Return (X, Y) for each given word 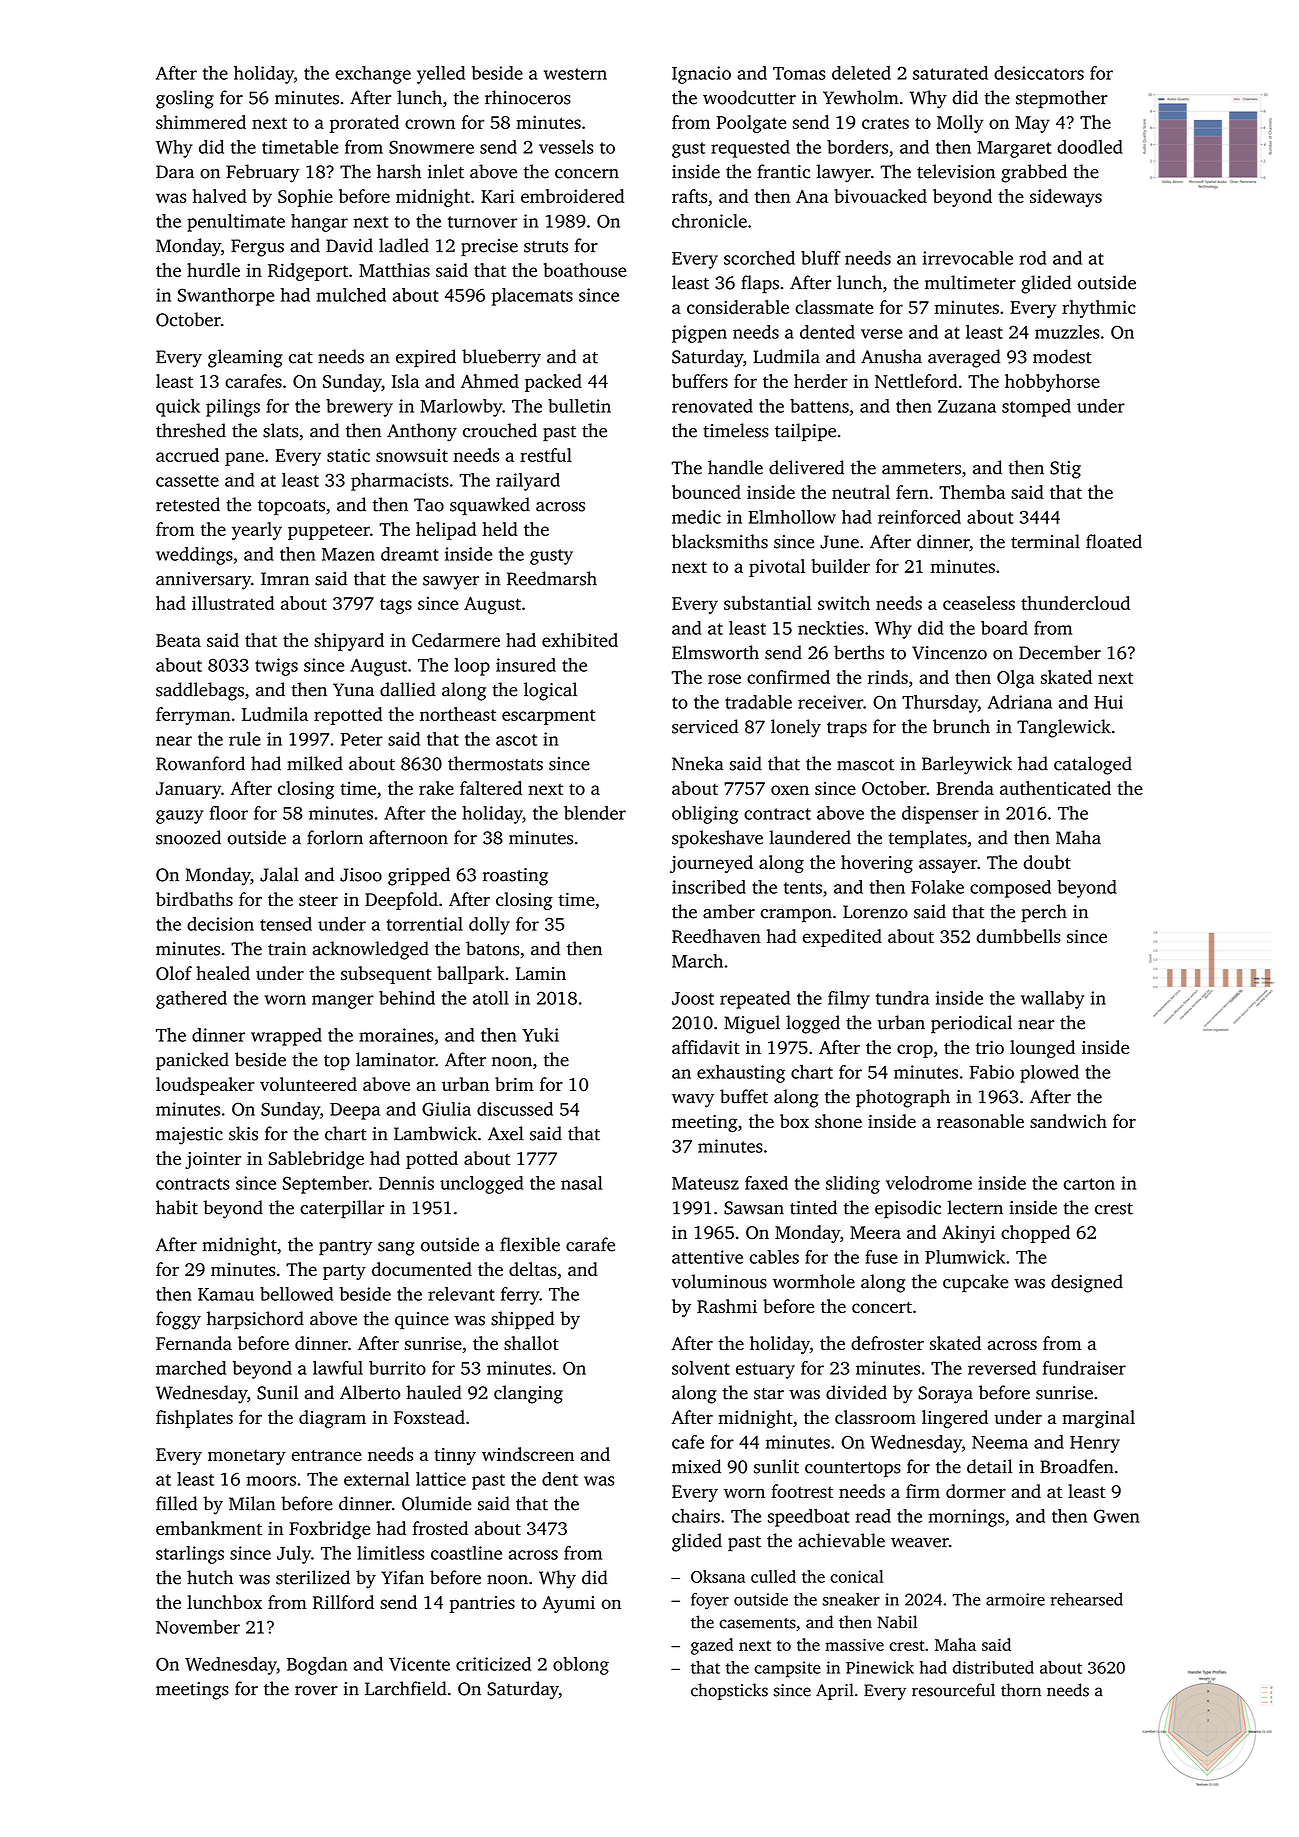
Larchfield (406, 1688)
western (575, 74)
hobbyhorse (1052, 383)
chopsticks (729, 1691)
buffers (700, 381)
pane (244, 459)
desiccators (1039, 73)
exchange (373, 75)
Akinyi (968, 1234)
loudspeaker (205, 1086)
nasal (582, 1183)
